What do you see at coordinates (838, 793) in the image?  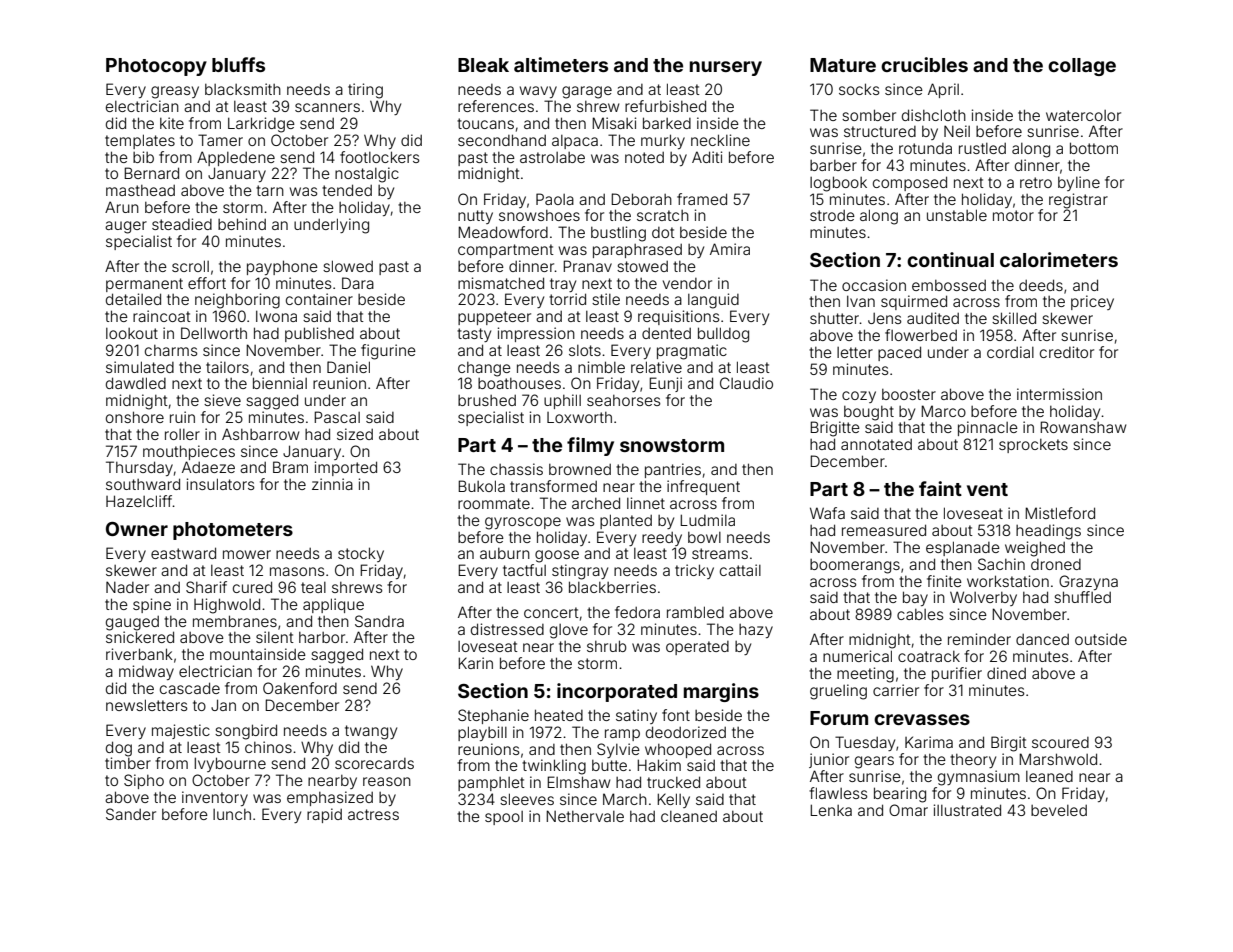 I see `flawless` at bounding box center [838, 793].
